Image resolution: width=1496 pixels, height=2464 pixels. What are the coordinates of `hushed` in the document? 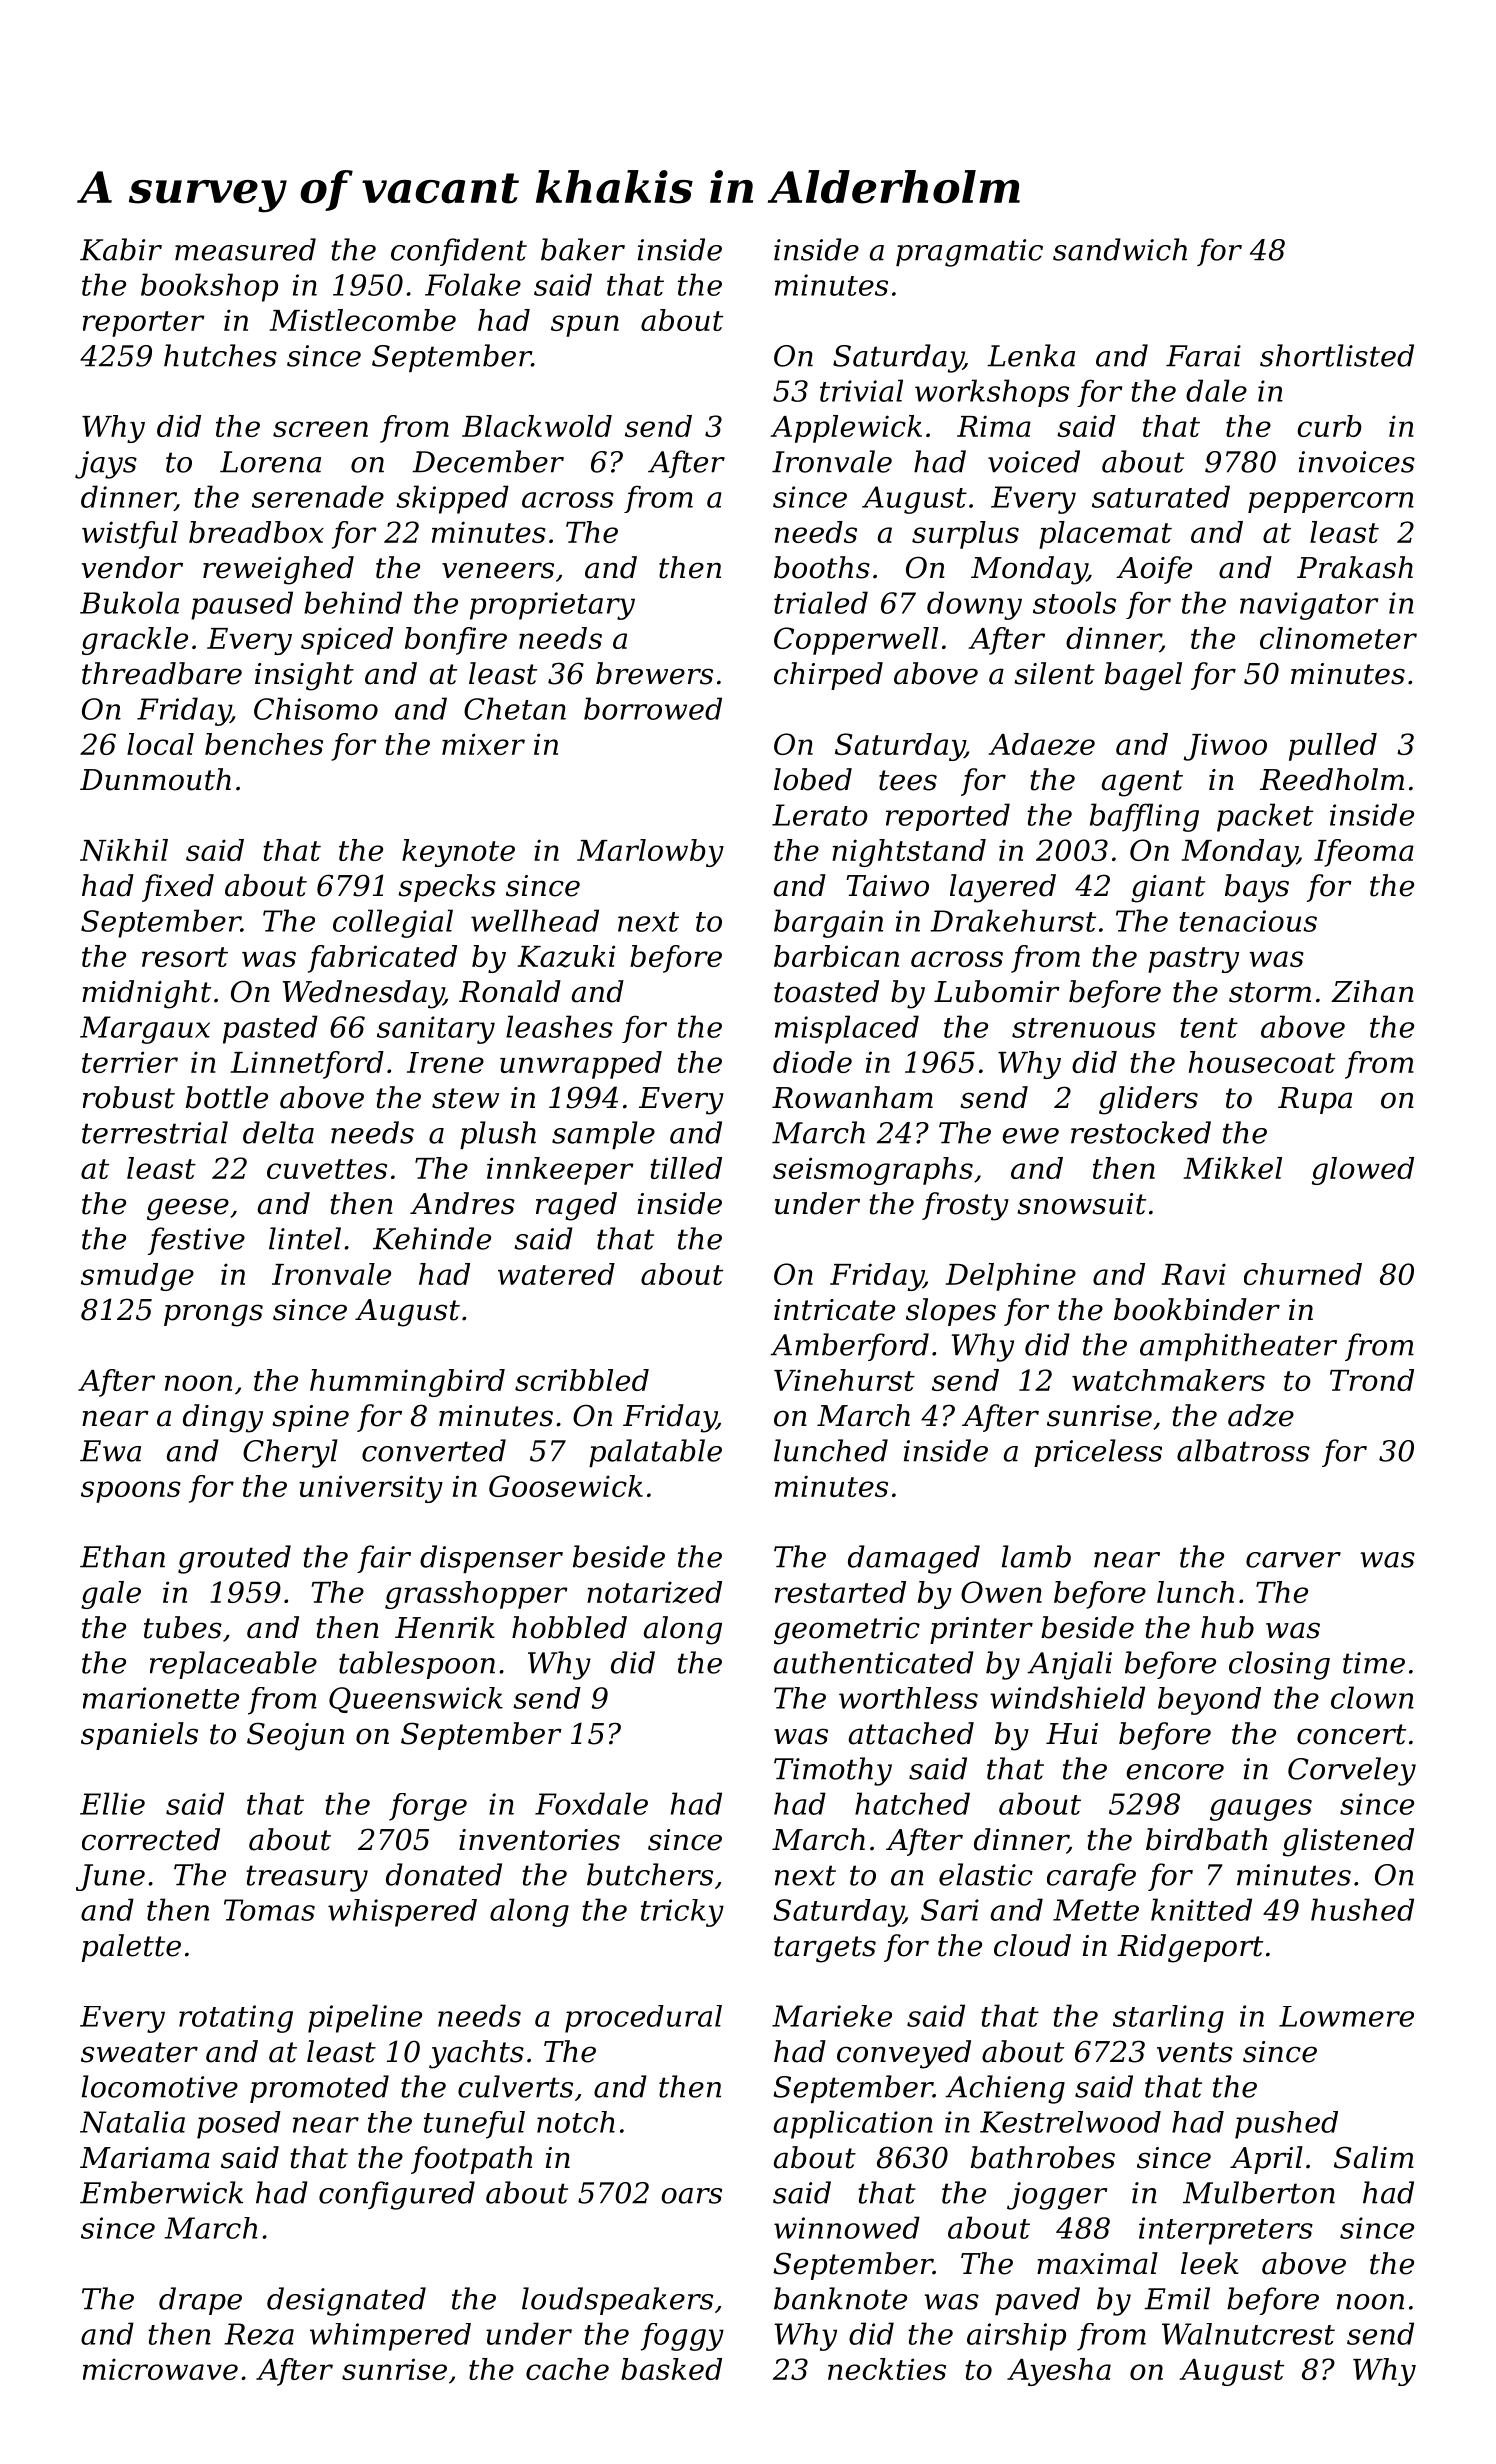 It's located at (1362, 1909).
